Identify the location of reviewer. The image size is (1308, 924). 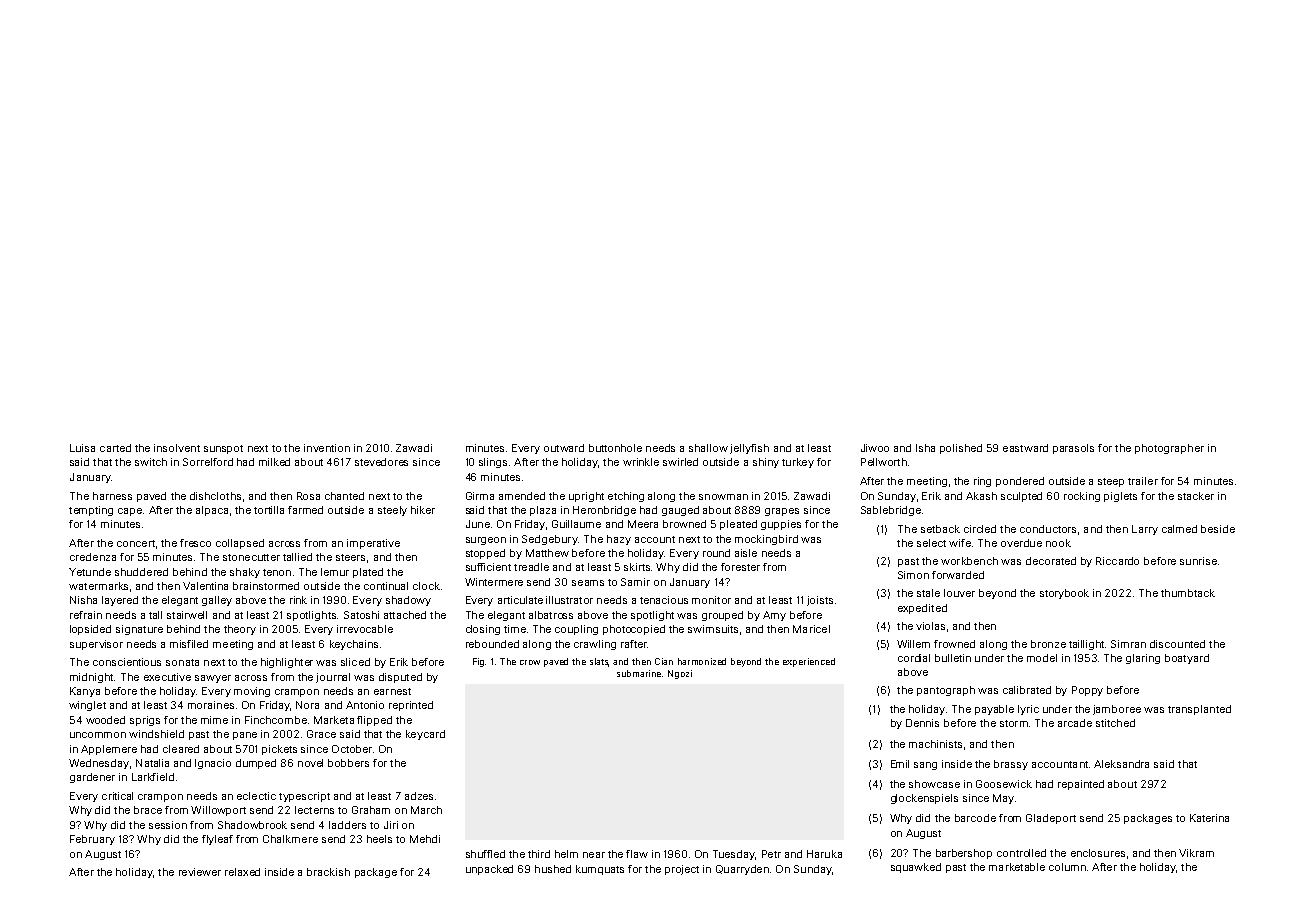
(200, 872).
